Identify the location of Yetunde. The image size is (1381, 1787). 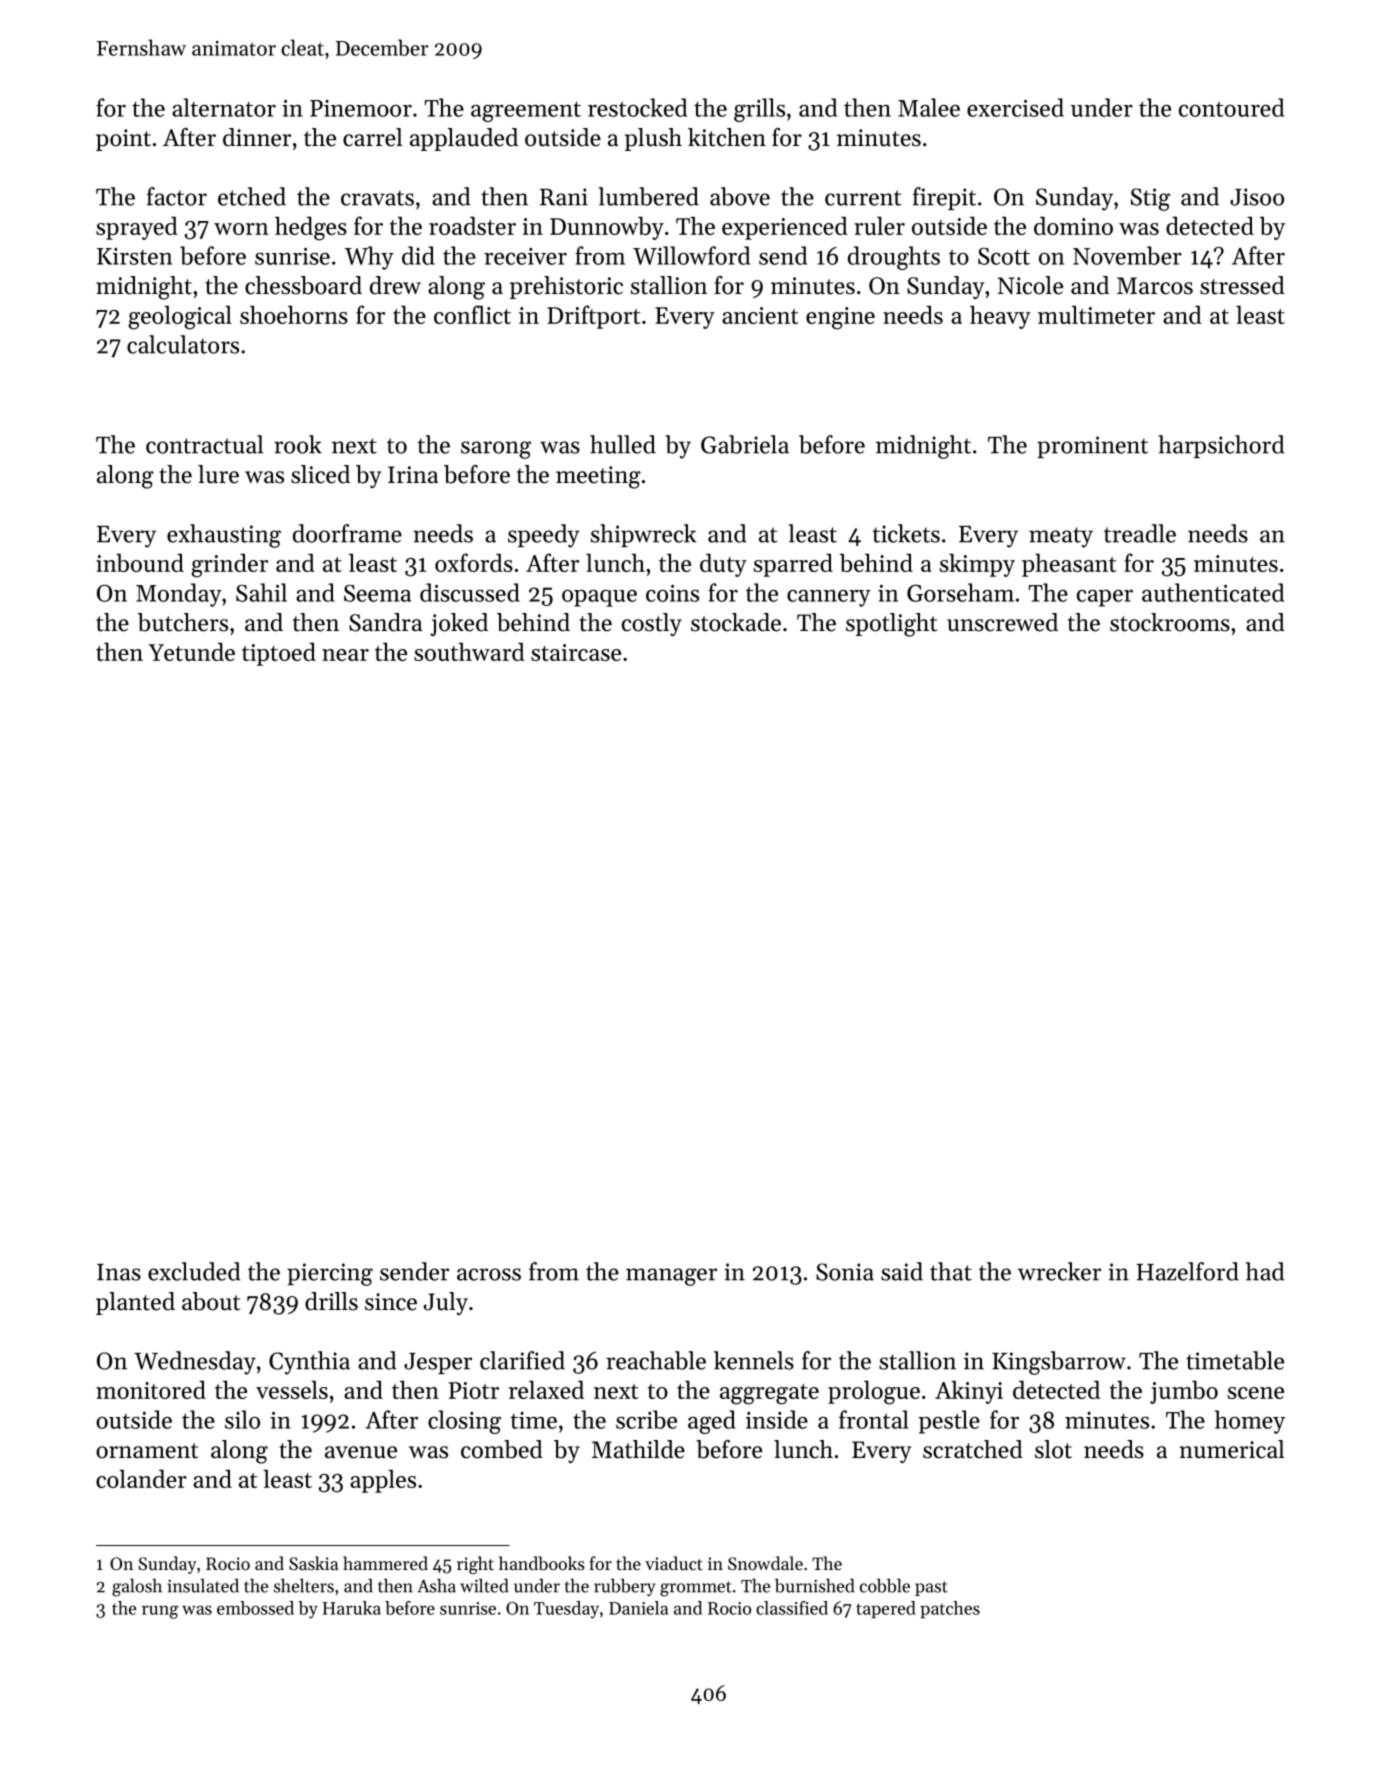
(191, 651).
